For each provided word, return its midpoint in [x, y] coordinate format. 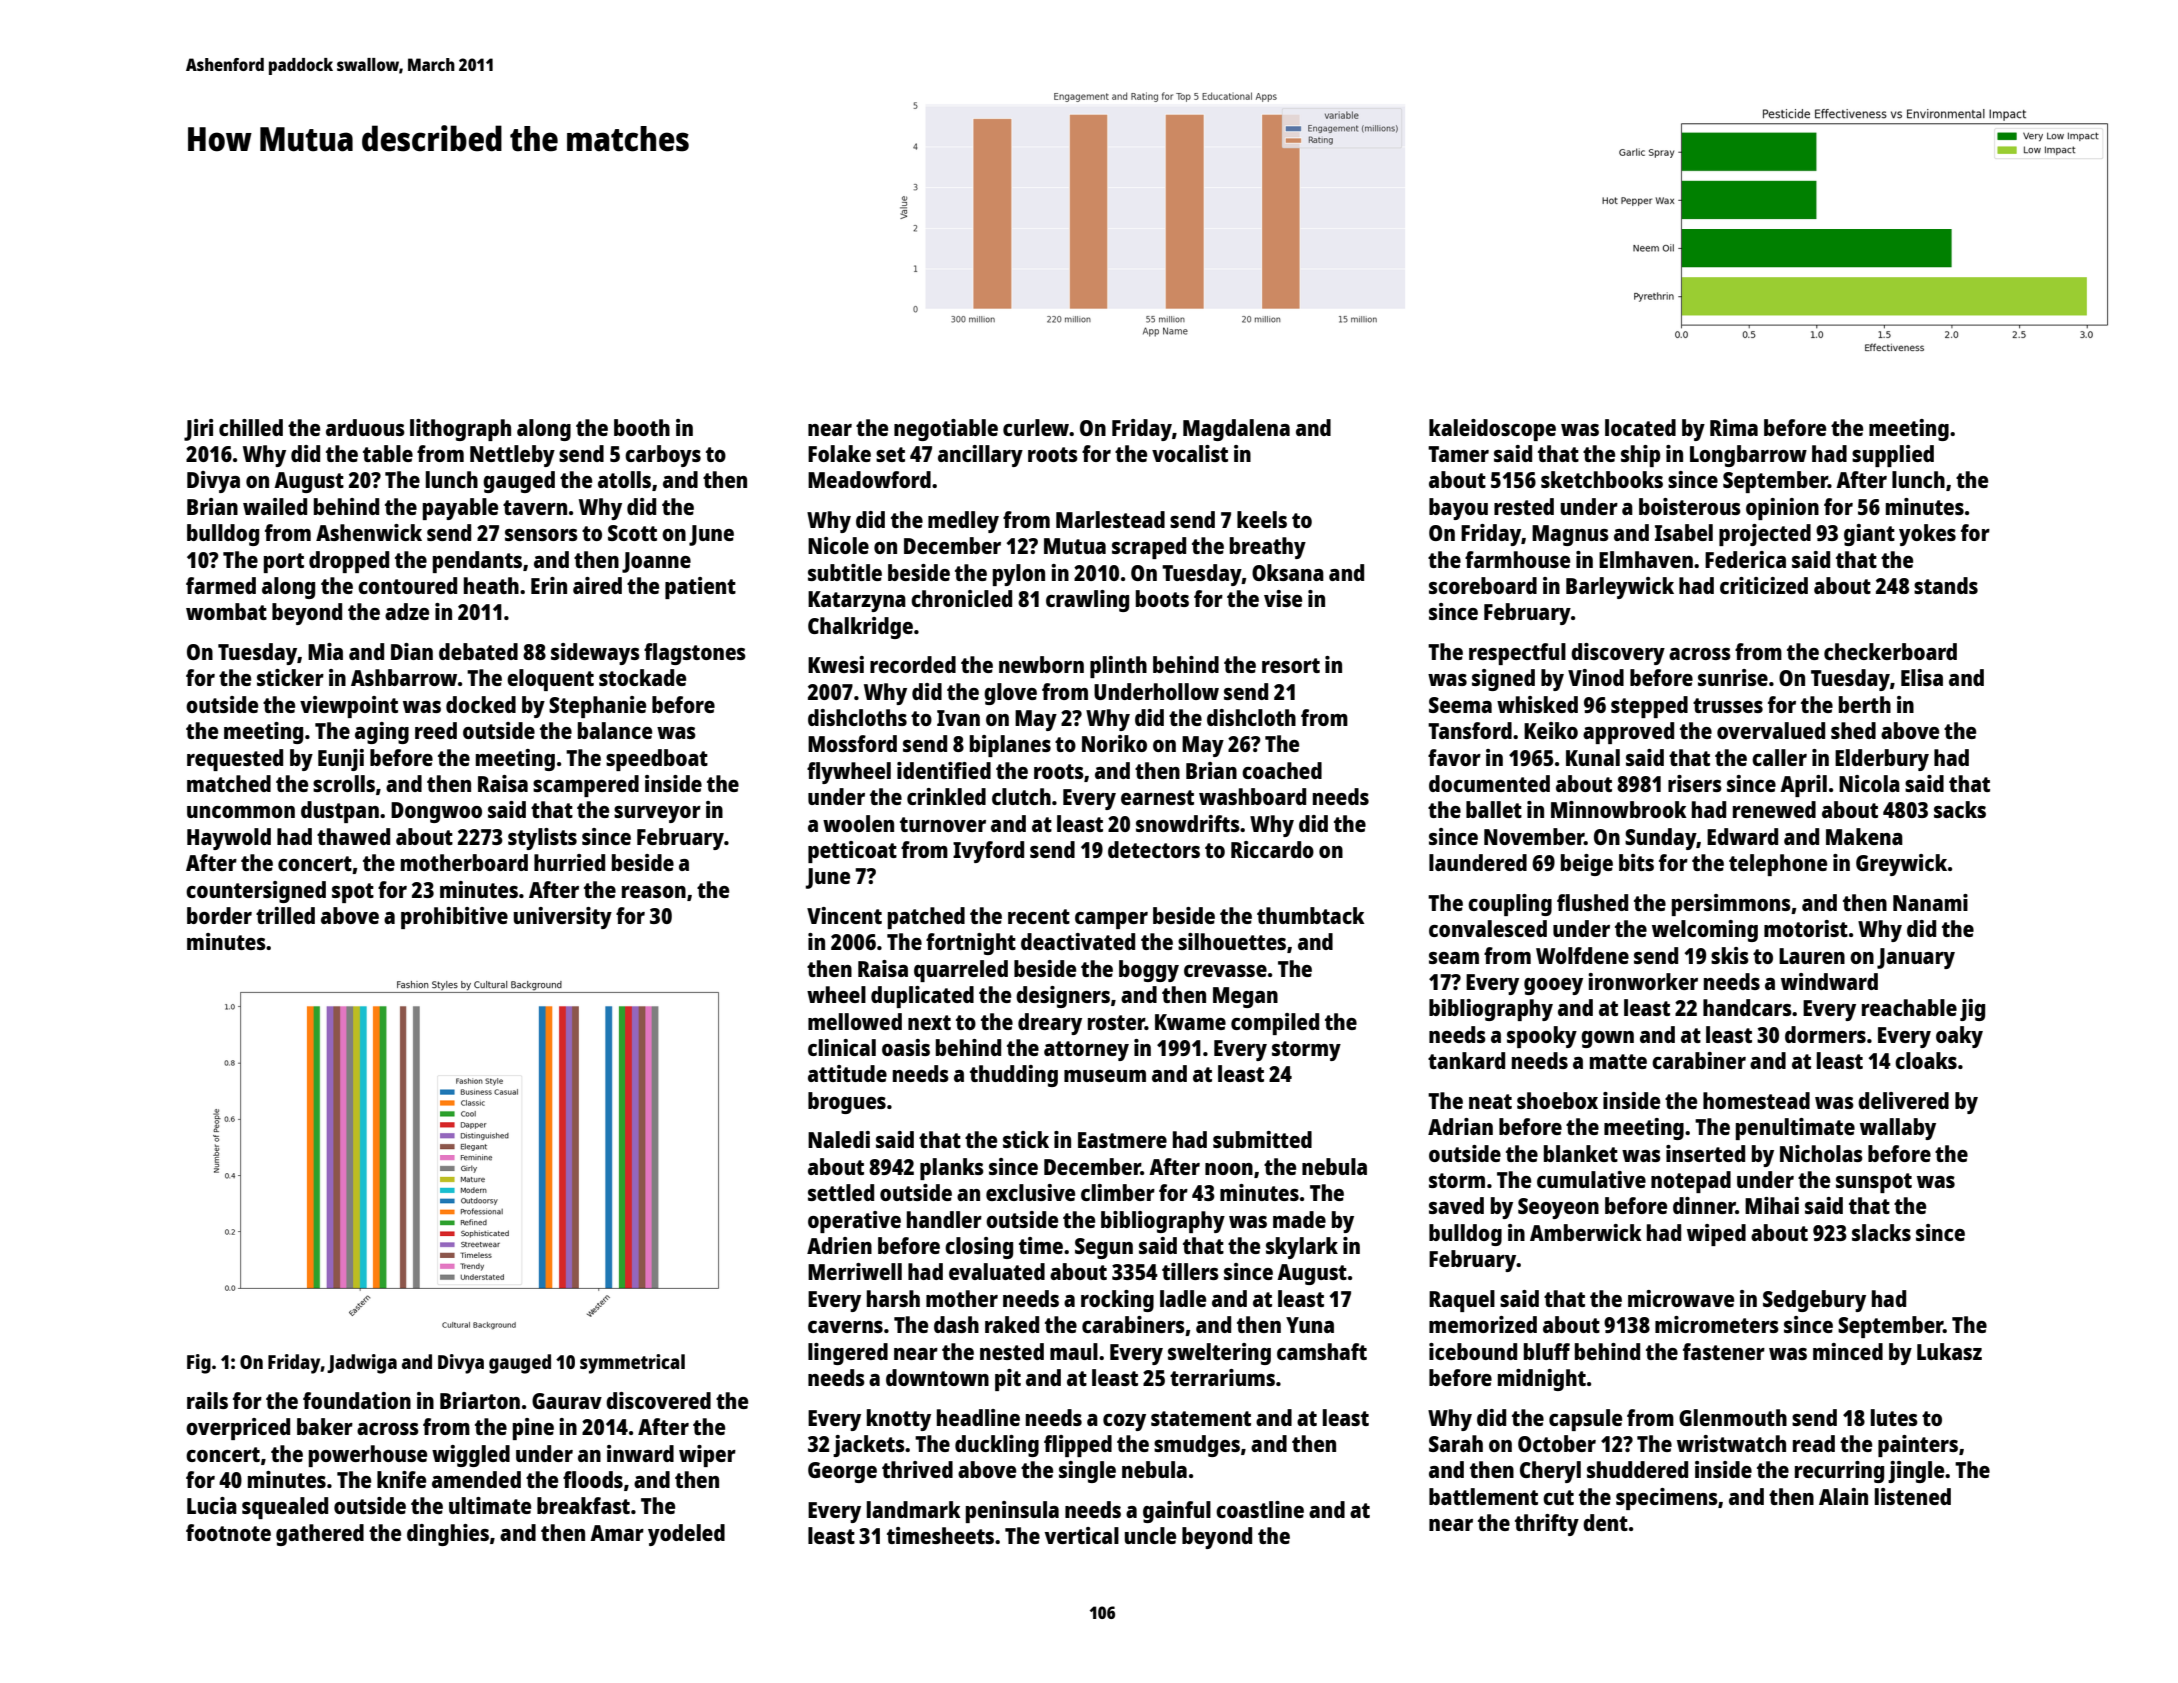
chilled [251, 427]
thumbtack [1311, 915]
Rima [1734, 427]
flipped [1078, 1446]
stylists [542, 839]
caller [1779, 757]
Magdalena [1236, 430]
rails [207, 1400]
